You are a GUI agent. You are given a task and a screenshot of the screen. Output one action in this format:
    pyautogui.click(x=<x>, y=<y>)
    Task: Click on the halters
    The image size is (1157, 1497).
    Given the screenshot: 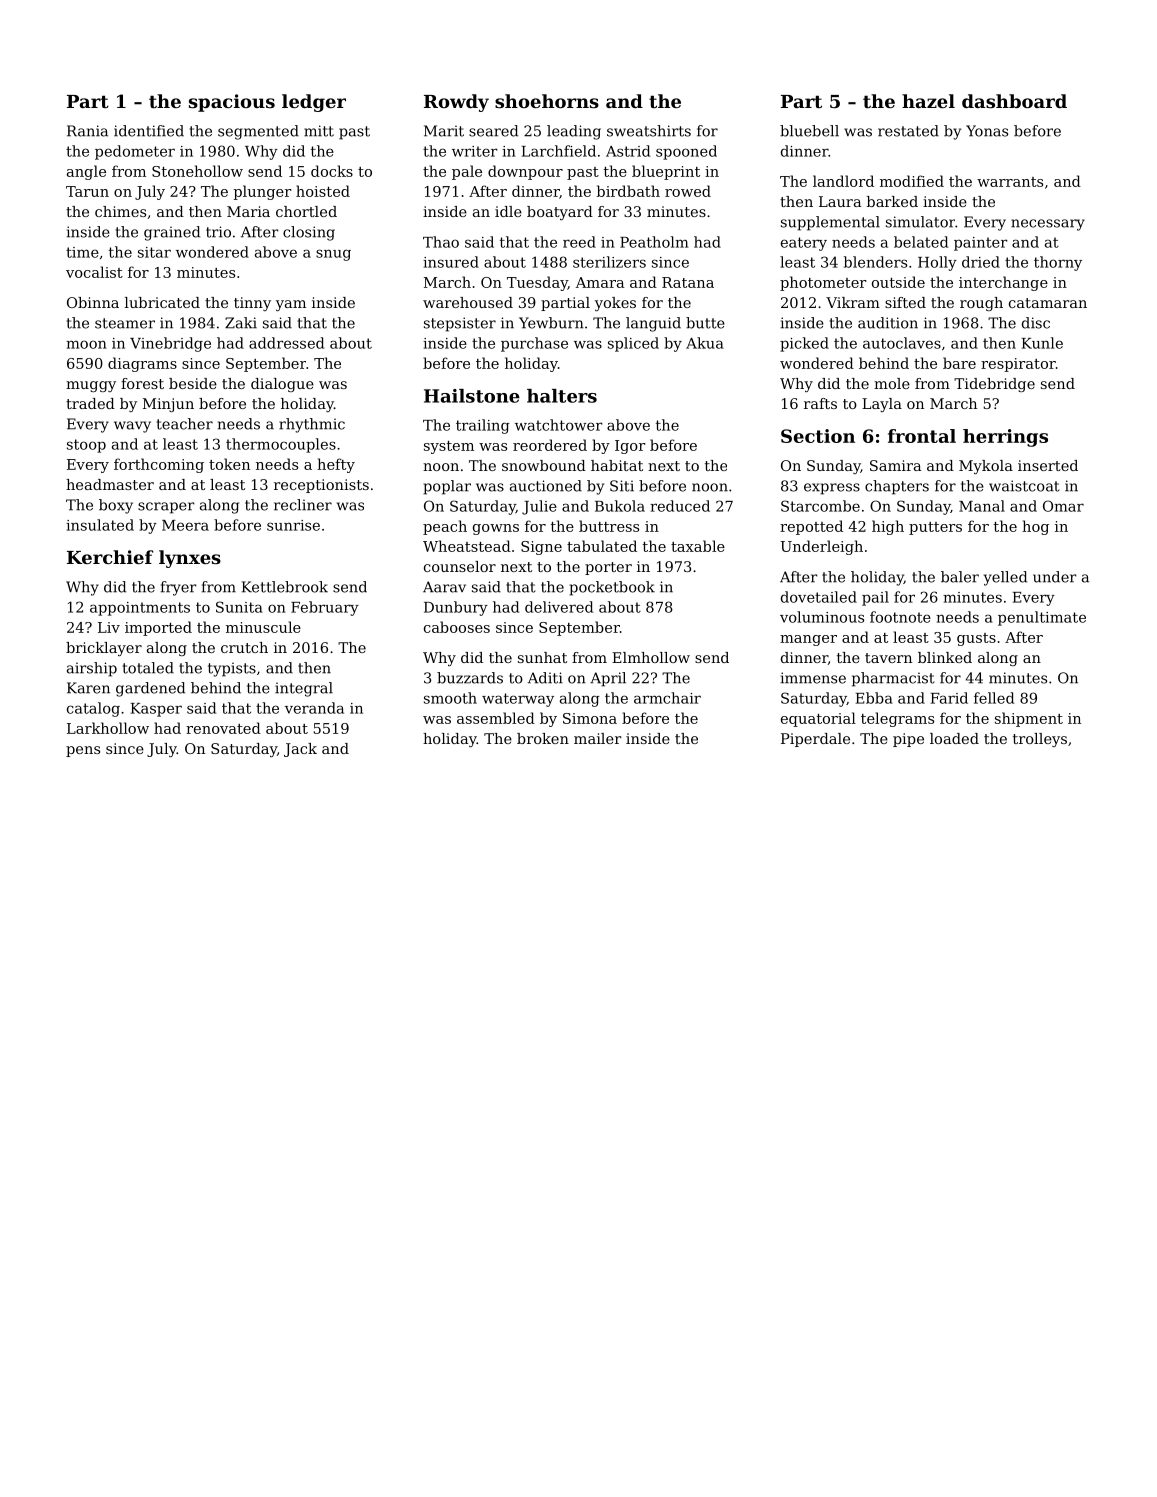 What is the action you would take?
    pyautogui.click(x=562, y=396)
